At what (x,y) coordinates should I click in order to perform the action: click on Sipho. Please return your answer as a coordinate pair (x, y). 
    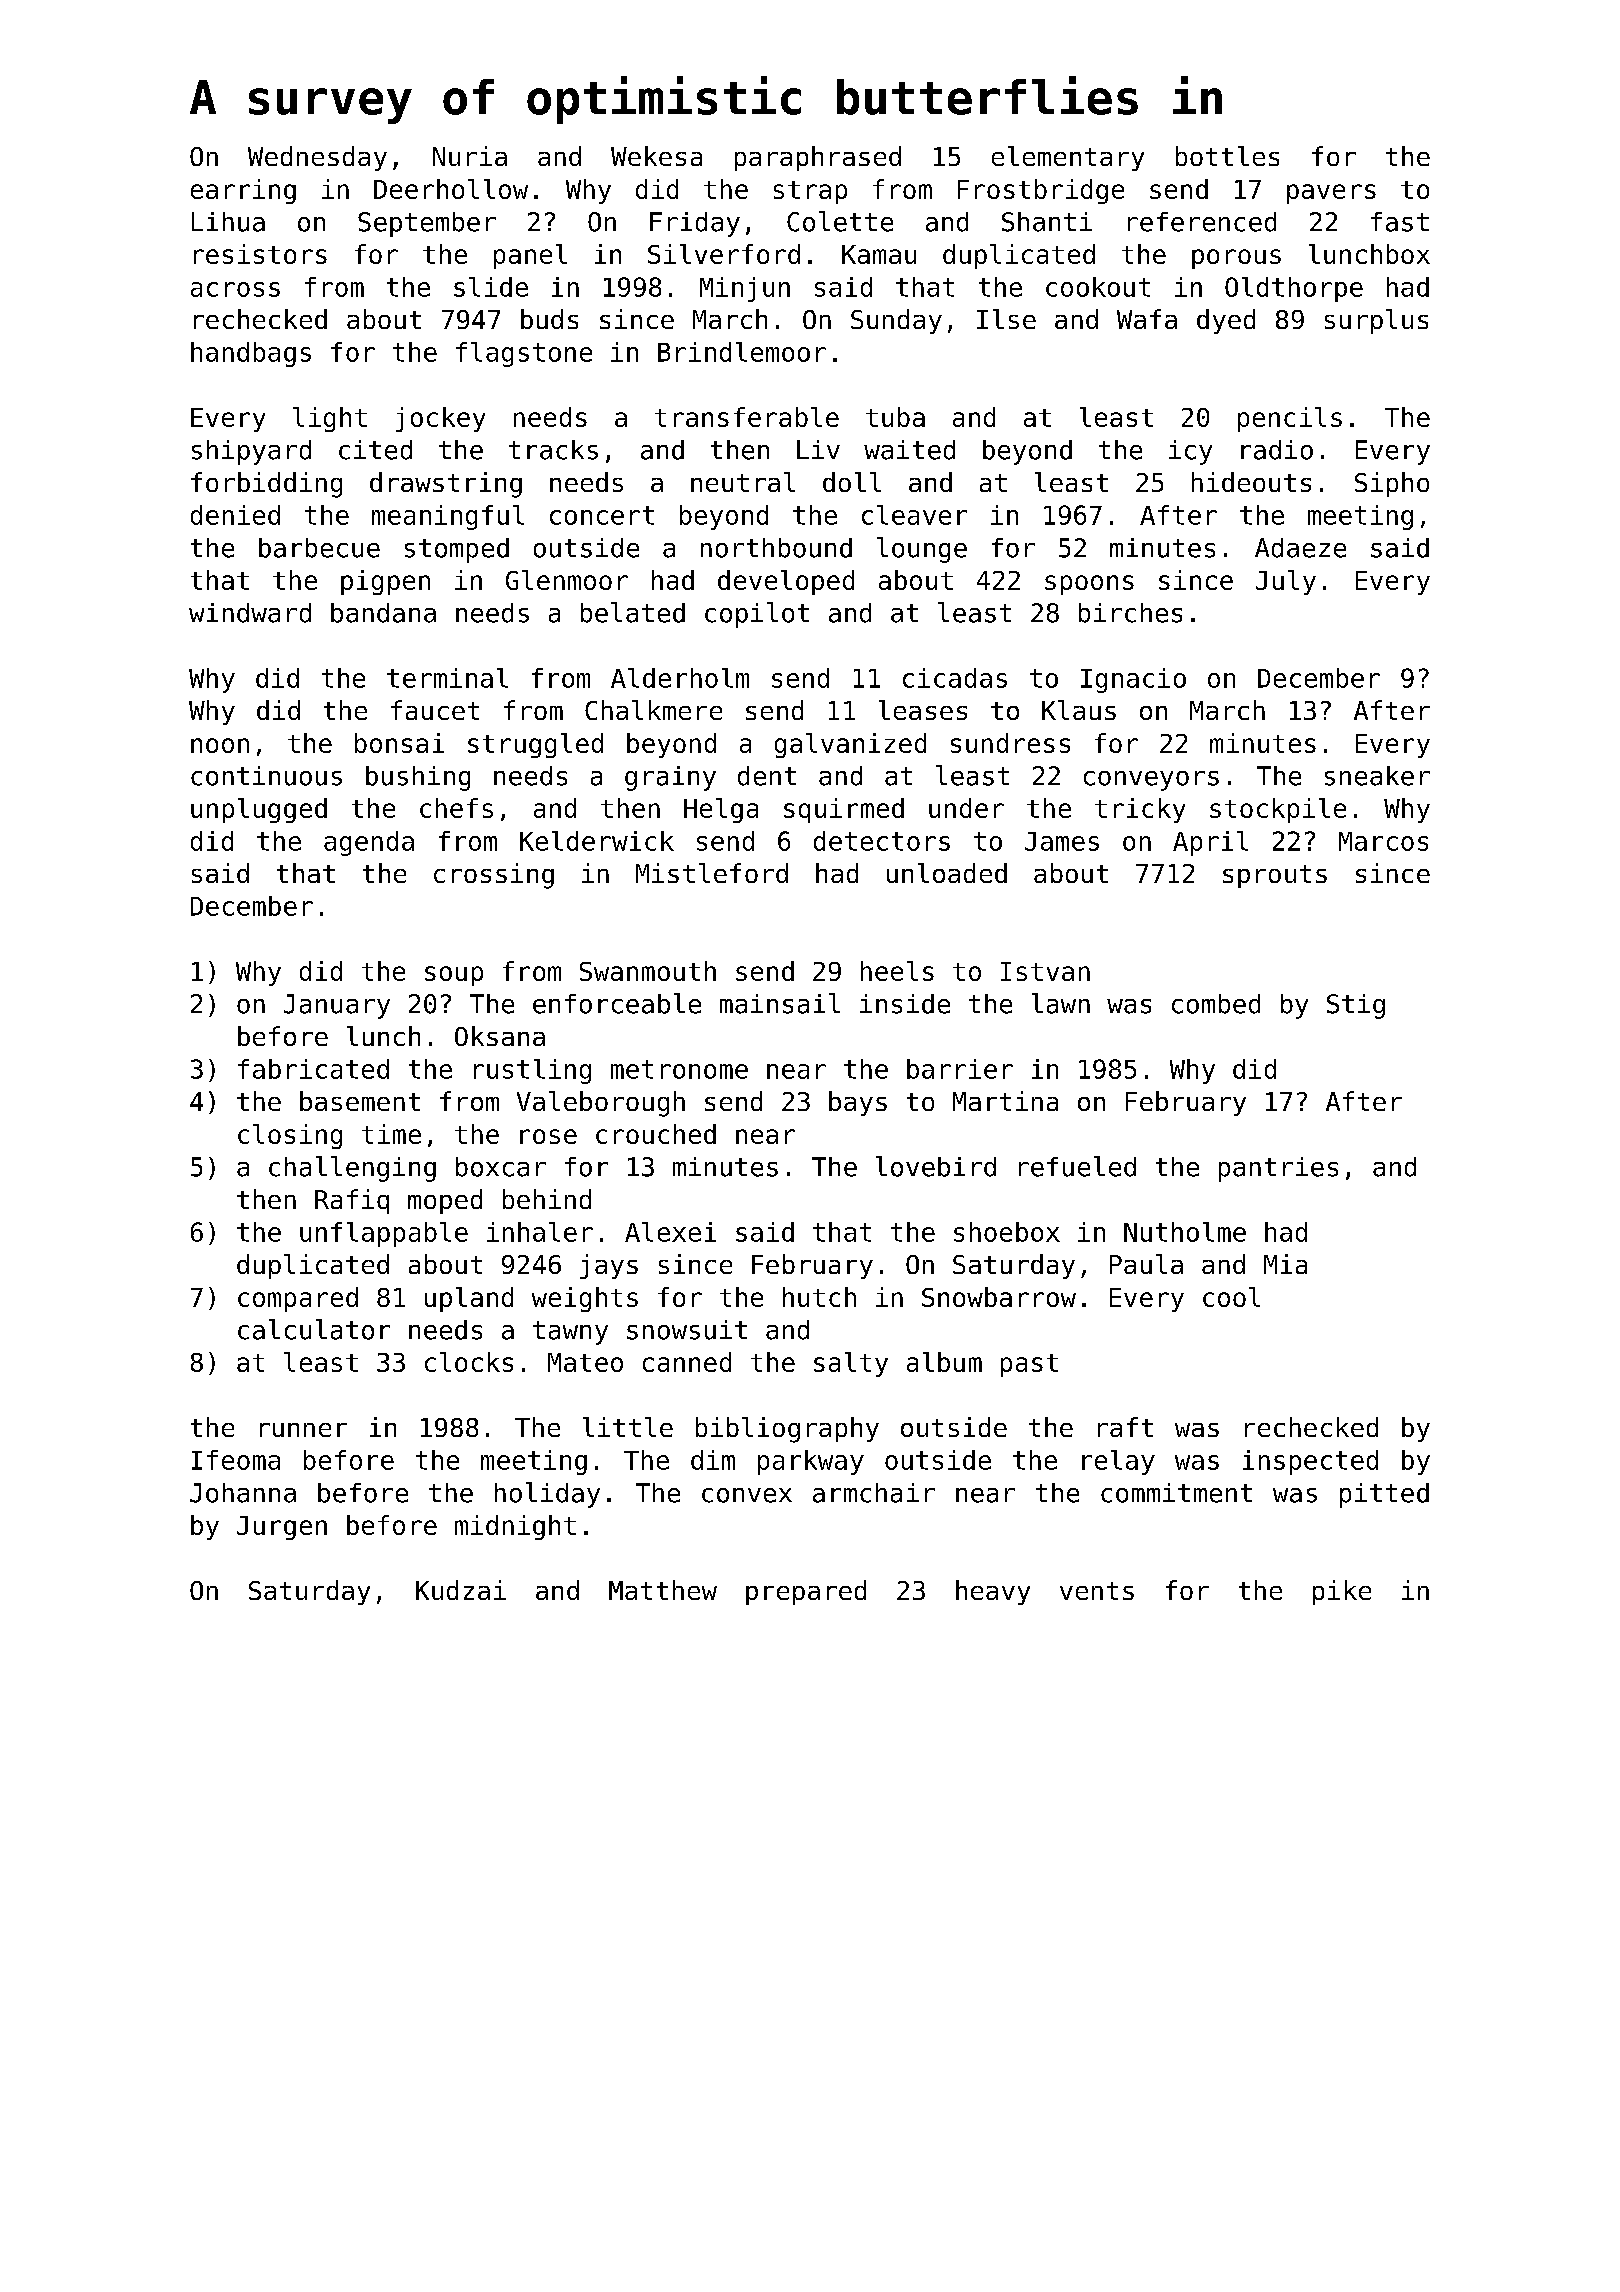
    Looking at the image, I should click on (1392, 484).
